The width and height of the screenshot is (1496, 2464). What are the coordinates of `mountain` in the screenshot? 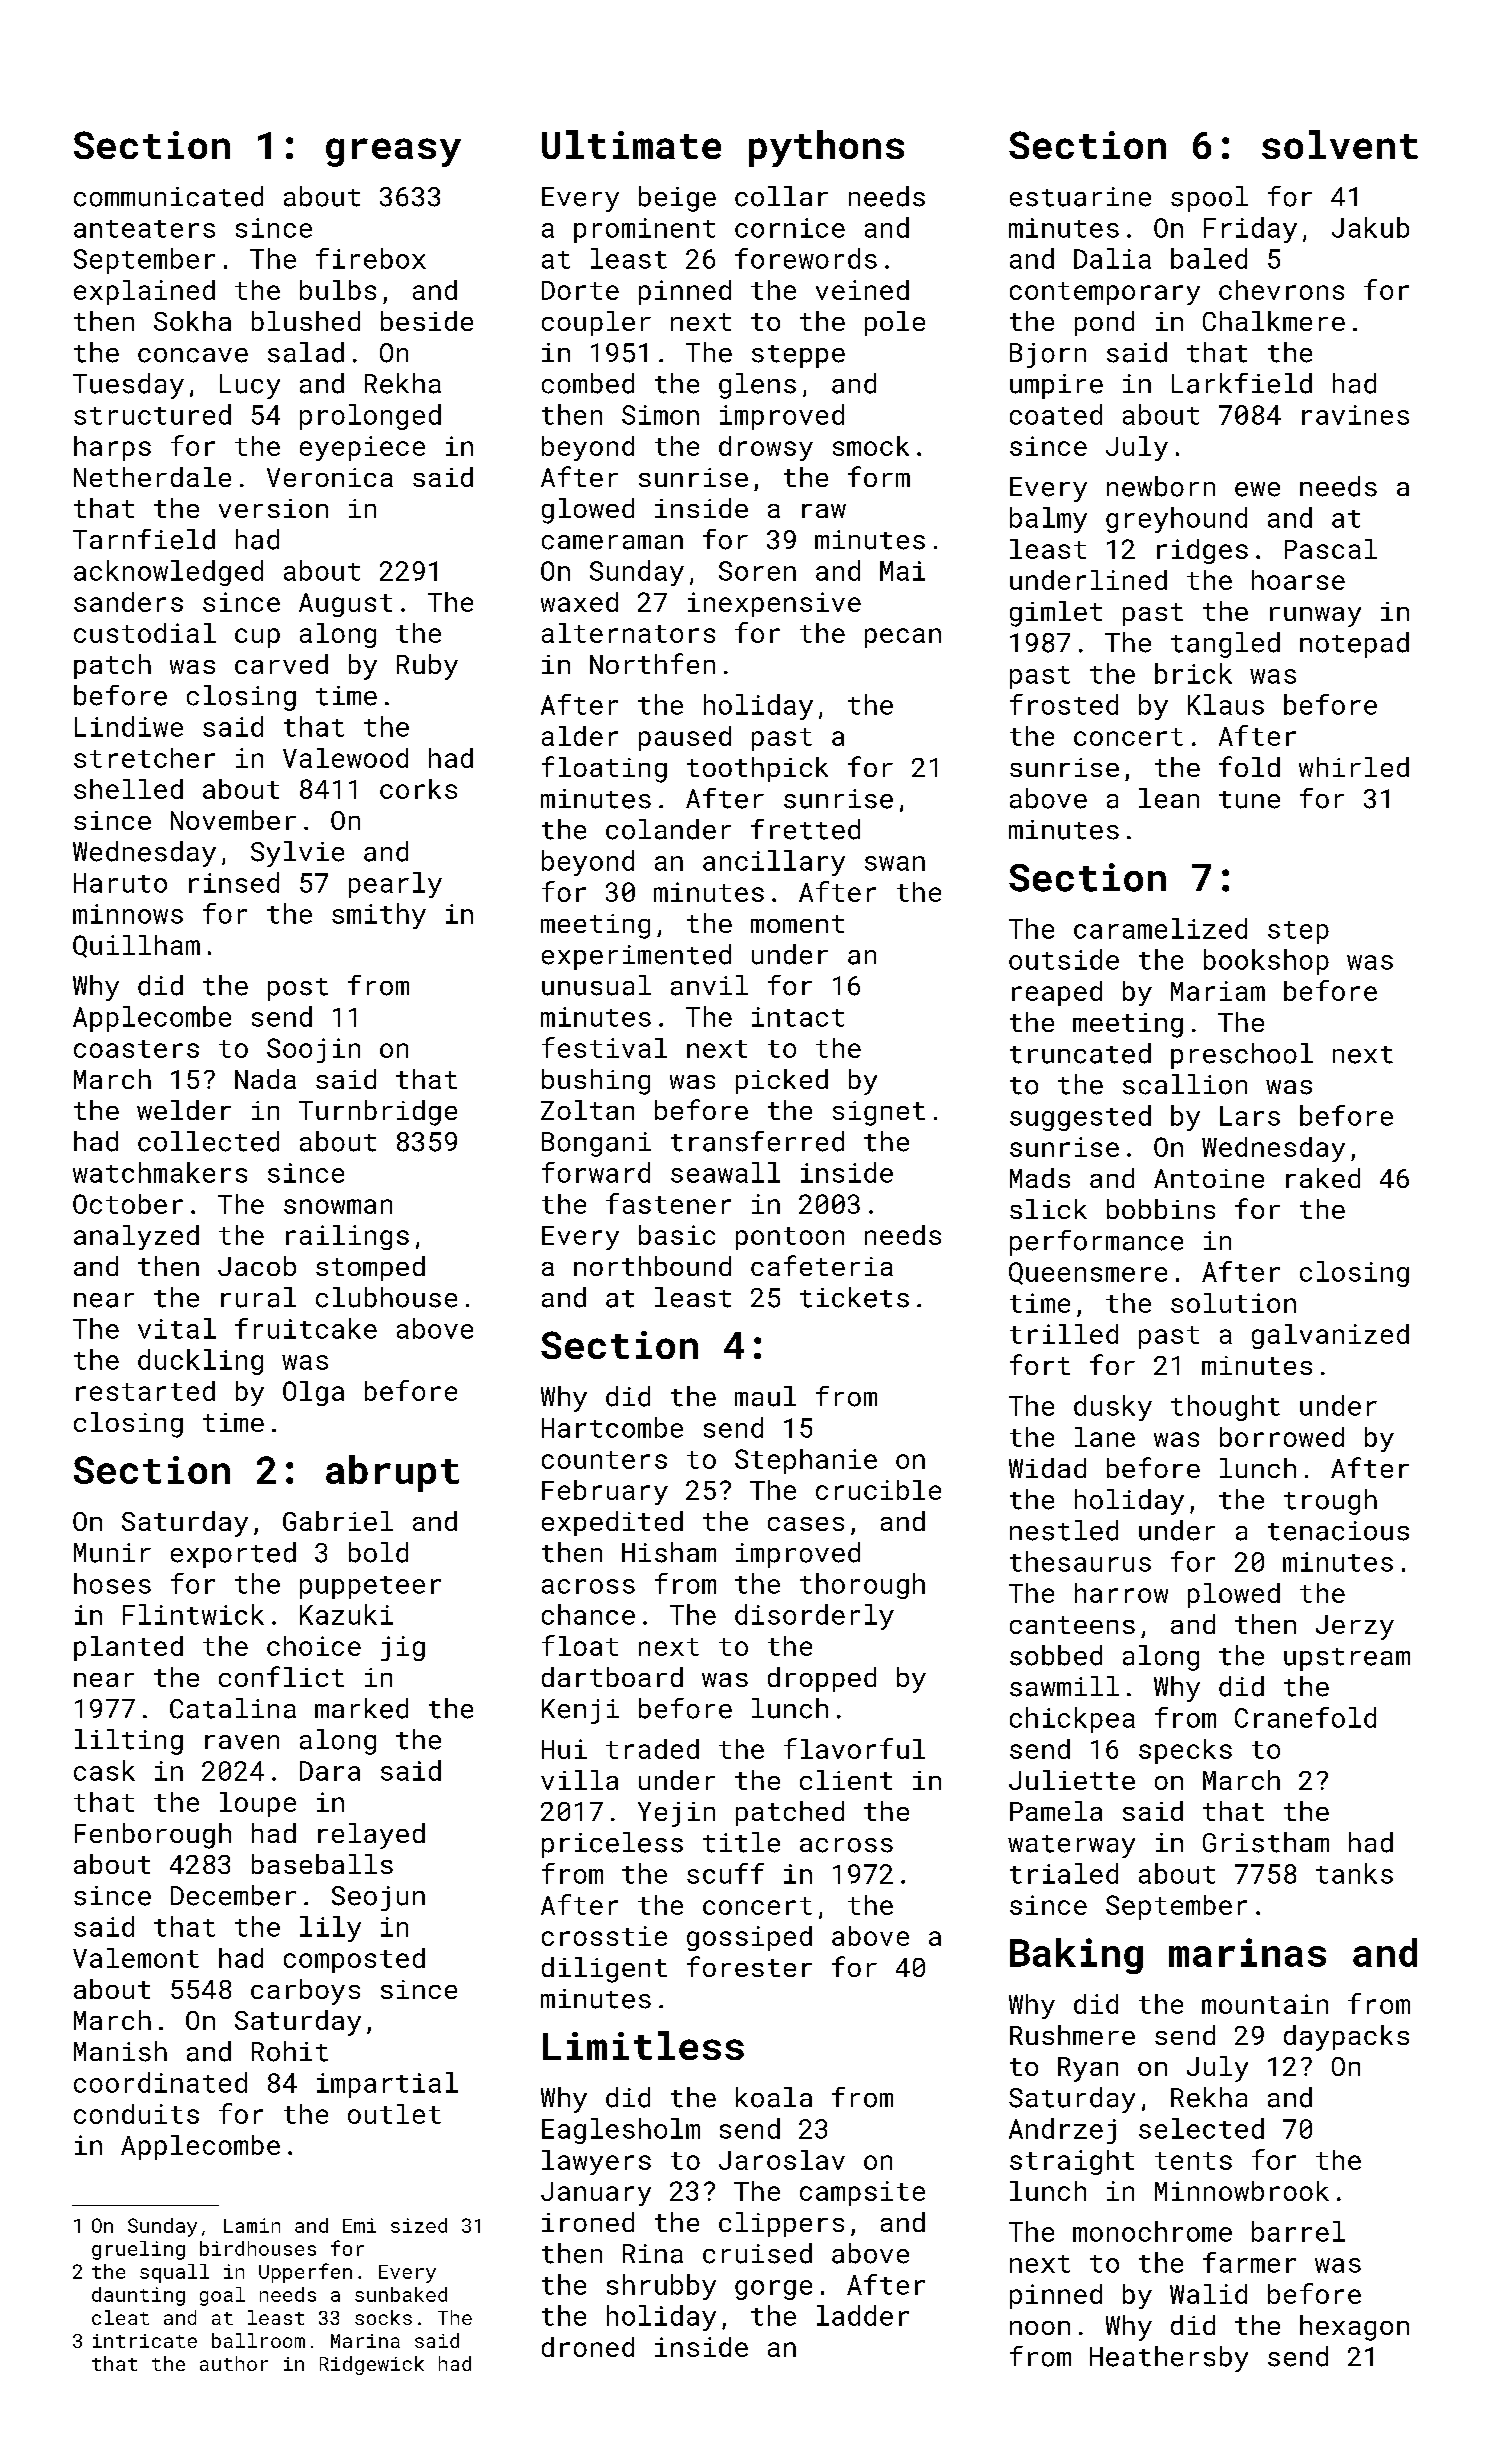 It's located at (1265, 2004).
